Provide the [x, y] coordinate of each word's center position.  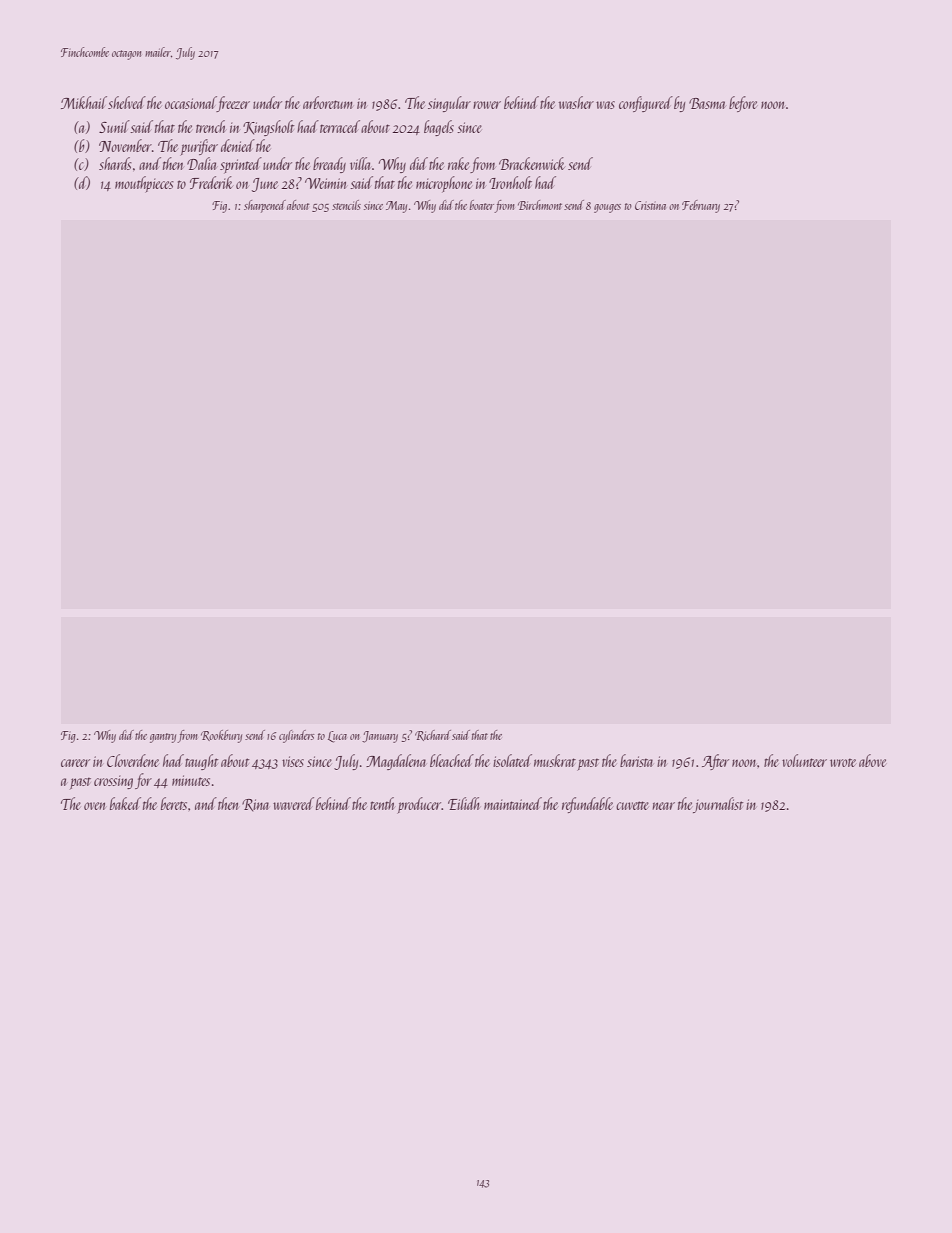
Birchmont [540, 205]
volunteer [804, 760]
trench [211, 126]
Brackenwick [532, 163]
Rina [255, 805]
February [701, 206]
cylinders [296, 736]
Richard [433, 735]
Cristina [650, 205]
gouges [607, 208]
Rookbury [221, 736]
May [396, 207]
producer [419, 805]
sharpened [265, 206]
